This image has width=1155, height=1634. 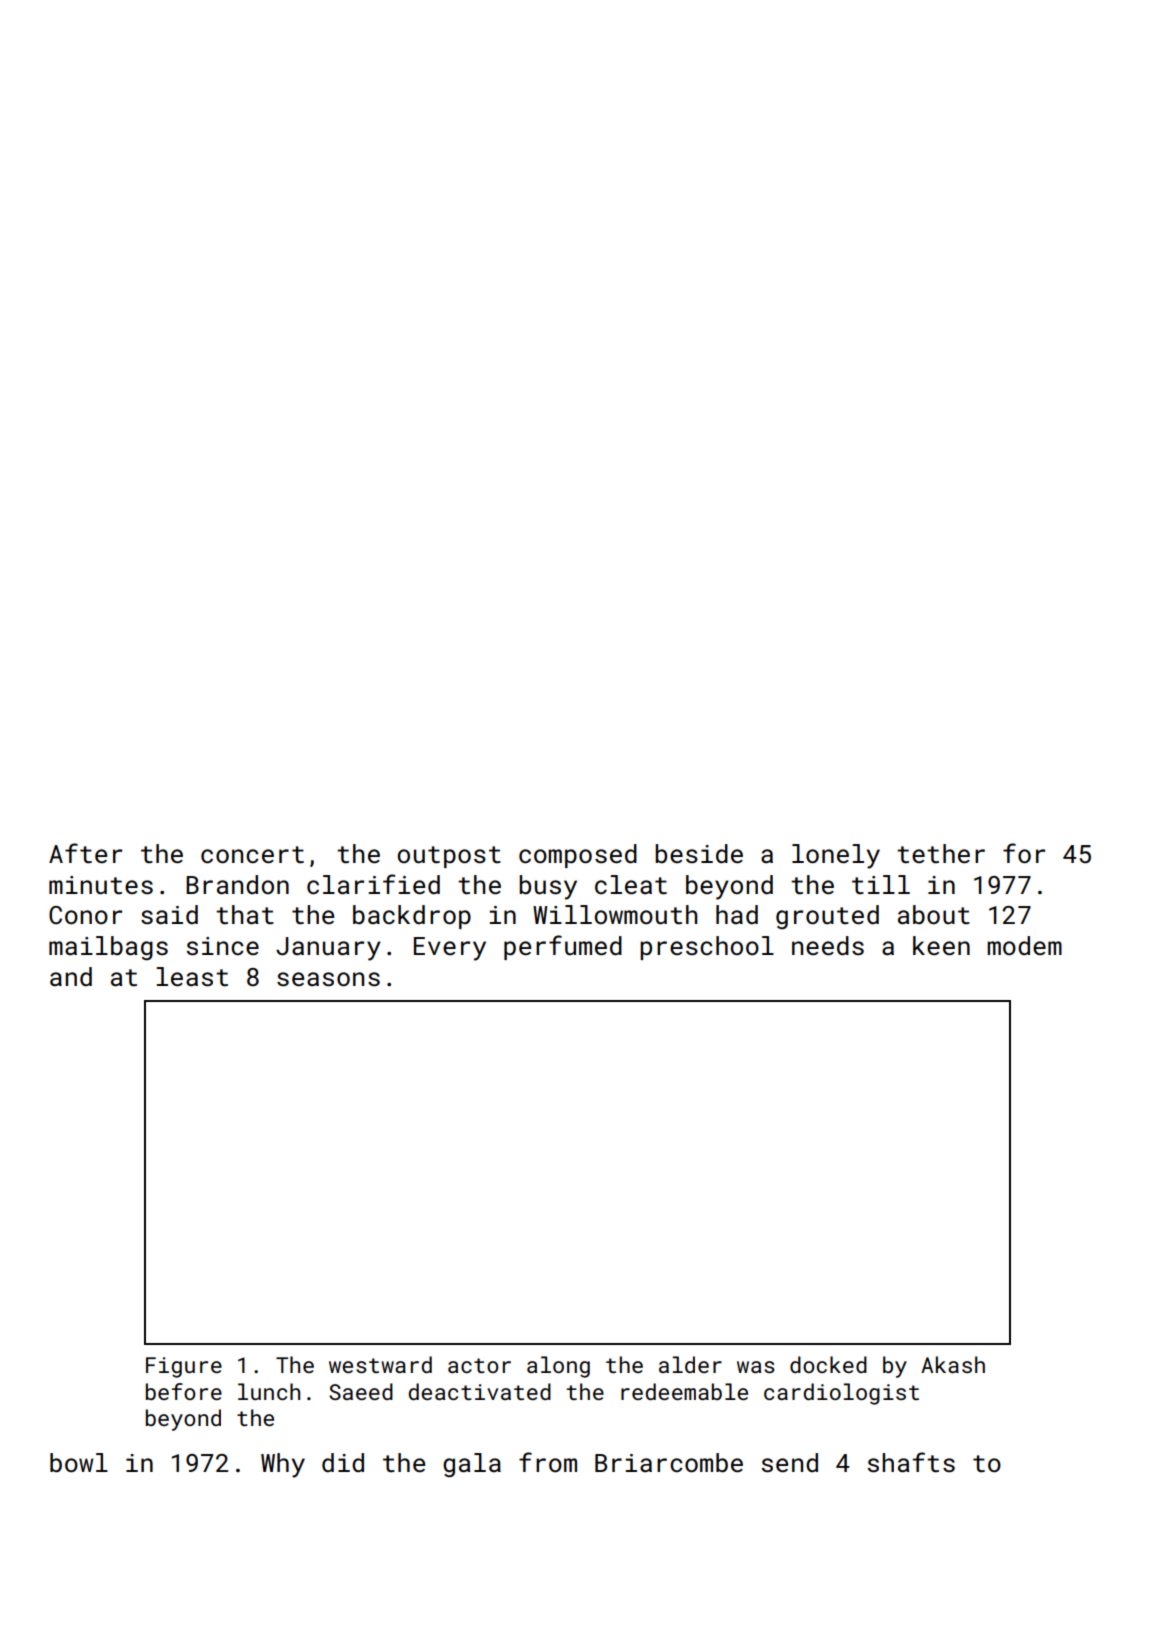 What do you see at coordinates (578, 856) in the image?
I see `composed` at bounding box center [578, 856].
